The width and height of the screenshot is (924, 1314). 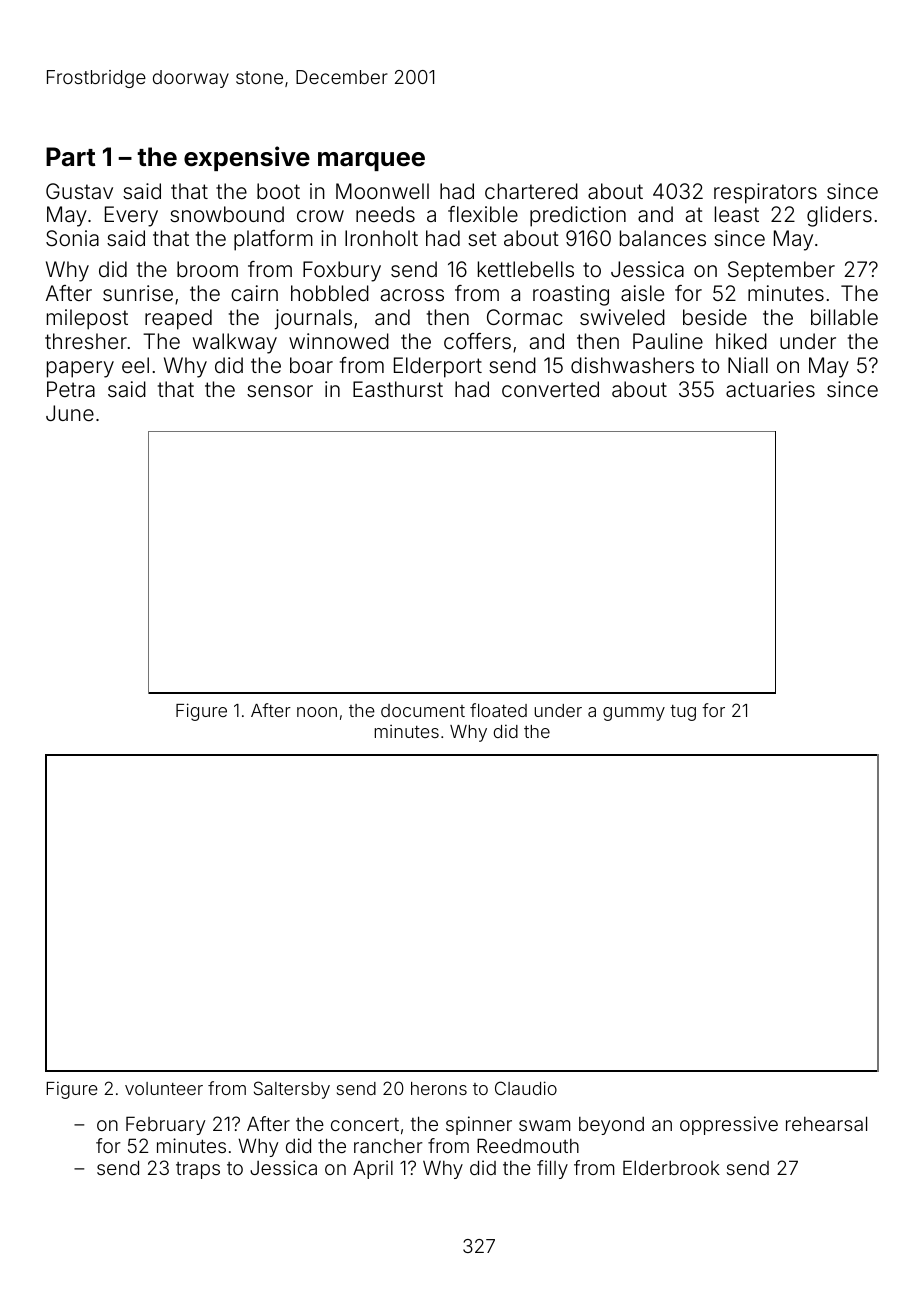 What do you see at coordinates (826, 1123) in the screenshot?
I see `rehearsal` at bounding box center [826, 1123].
